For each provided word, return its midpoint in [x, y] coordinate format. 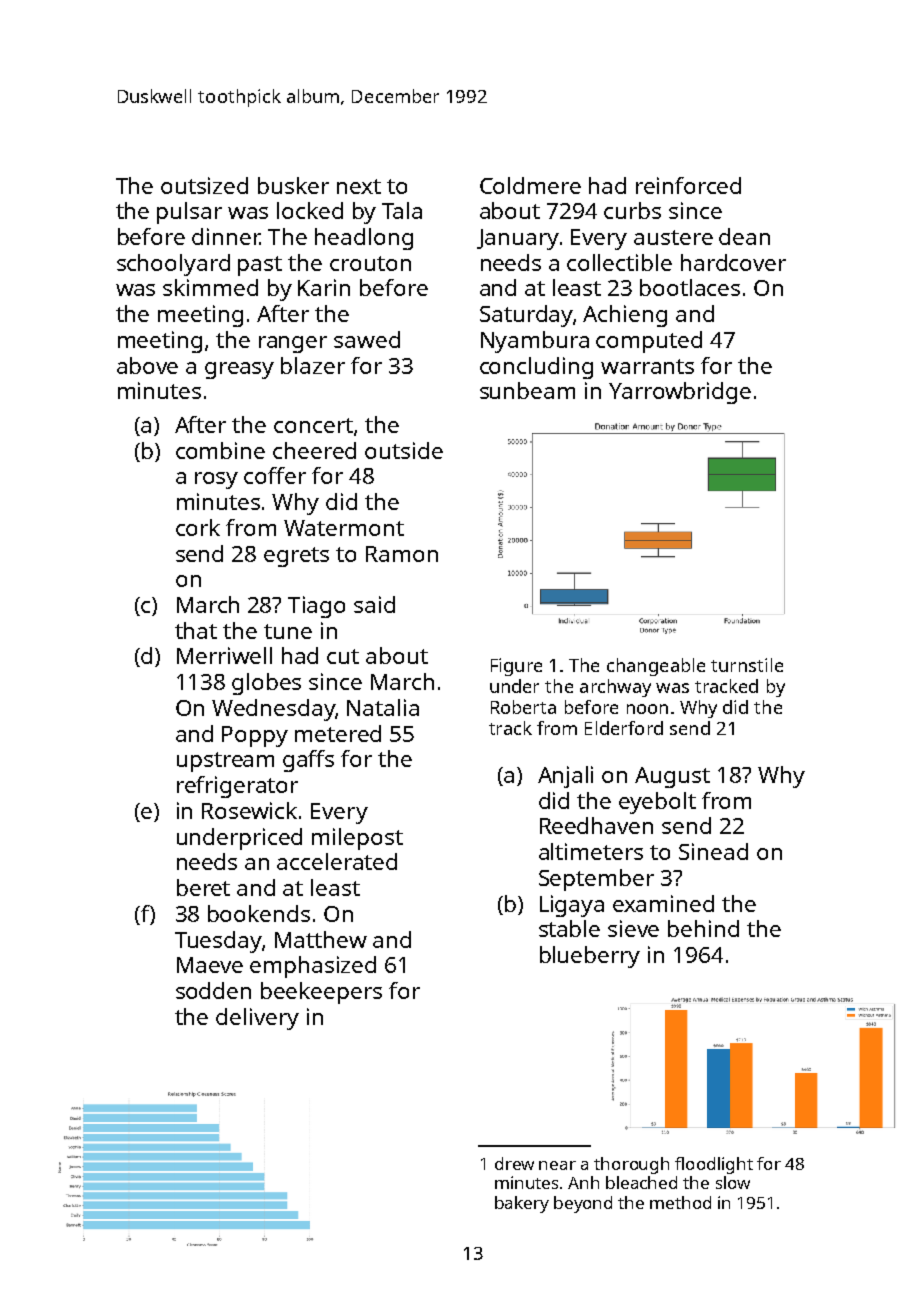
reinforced [688, 185]
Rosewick [249, 810]
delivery [257, 1019]
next [359, 186]
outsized [204, 185]
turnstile [747, 665]
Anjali [565, 777]
